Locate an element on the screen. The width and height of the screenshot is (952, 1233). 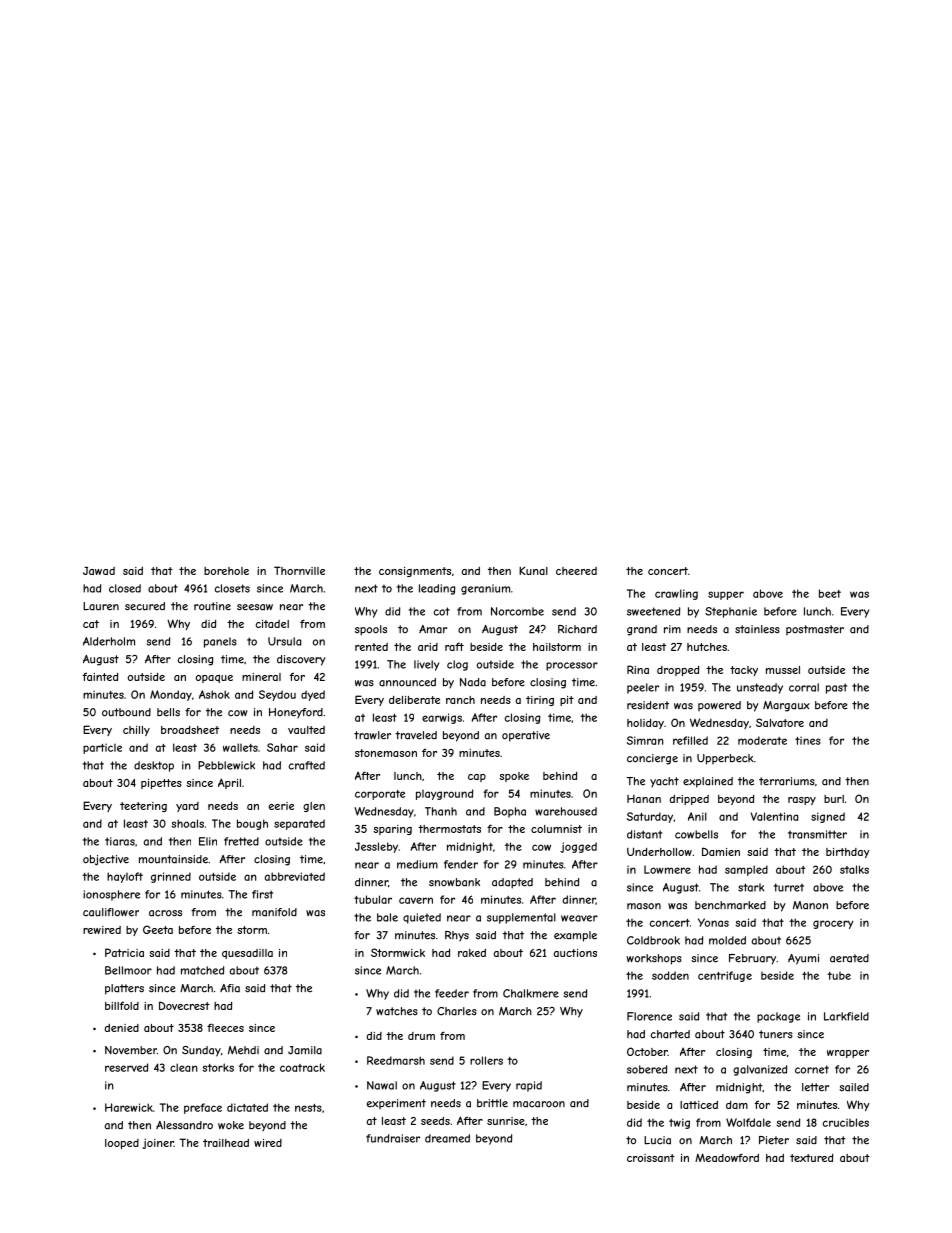
Pieter is located at coordinates (774, 1140).
